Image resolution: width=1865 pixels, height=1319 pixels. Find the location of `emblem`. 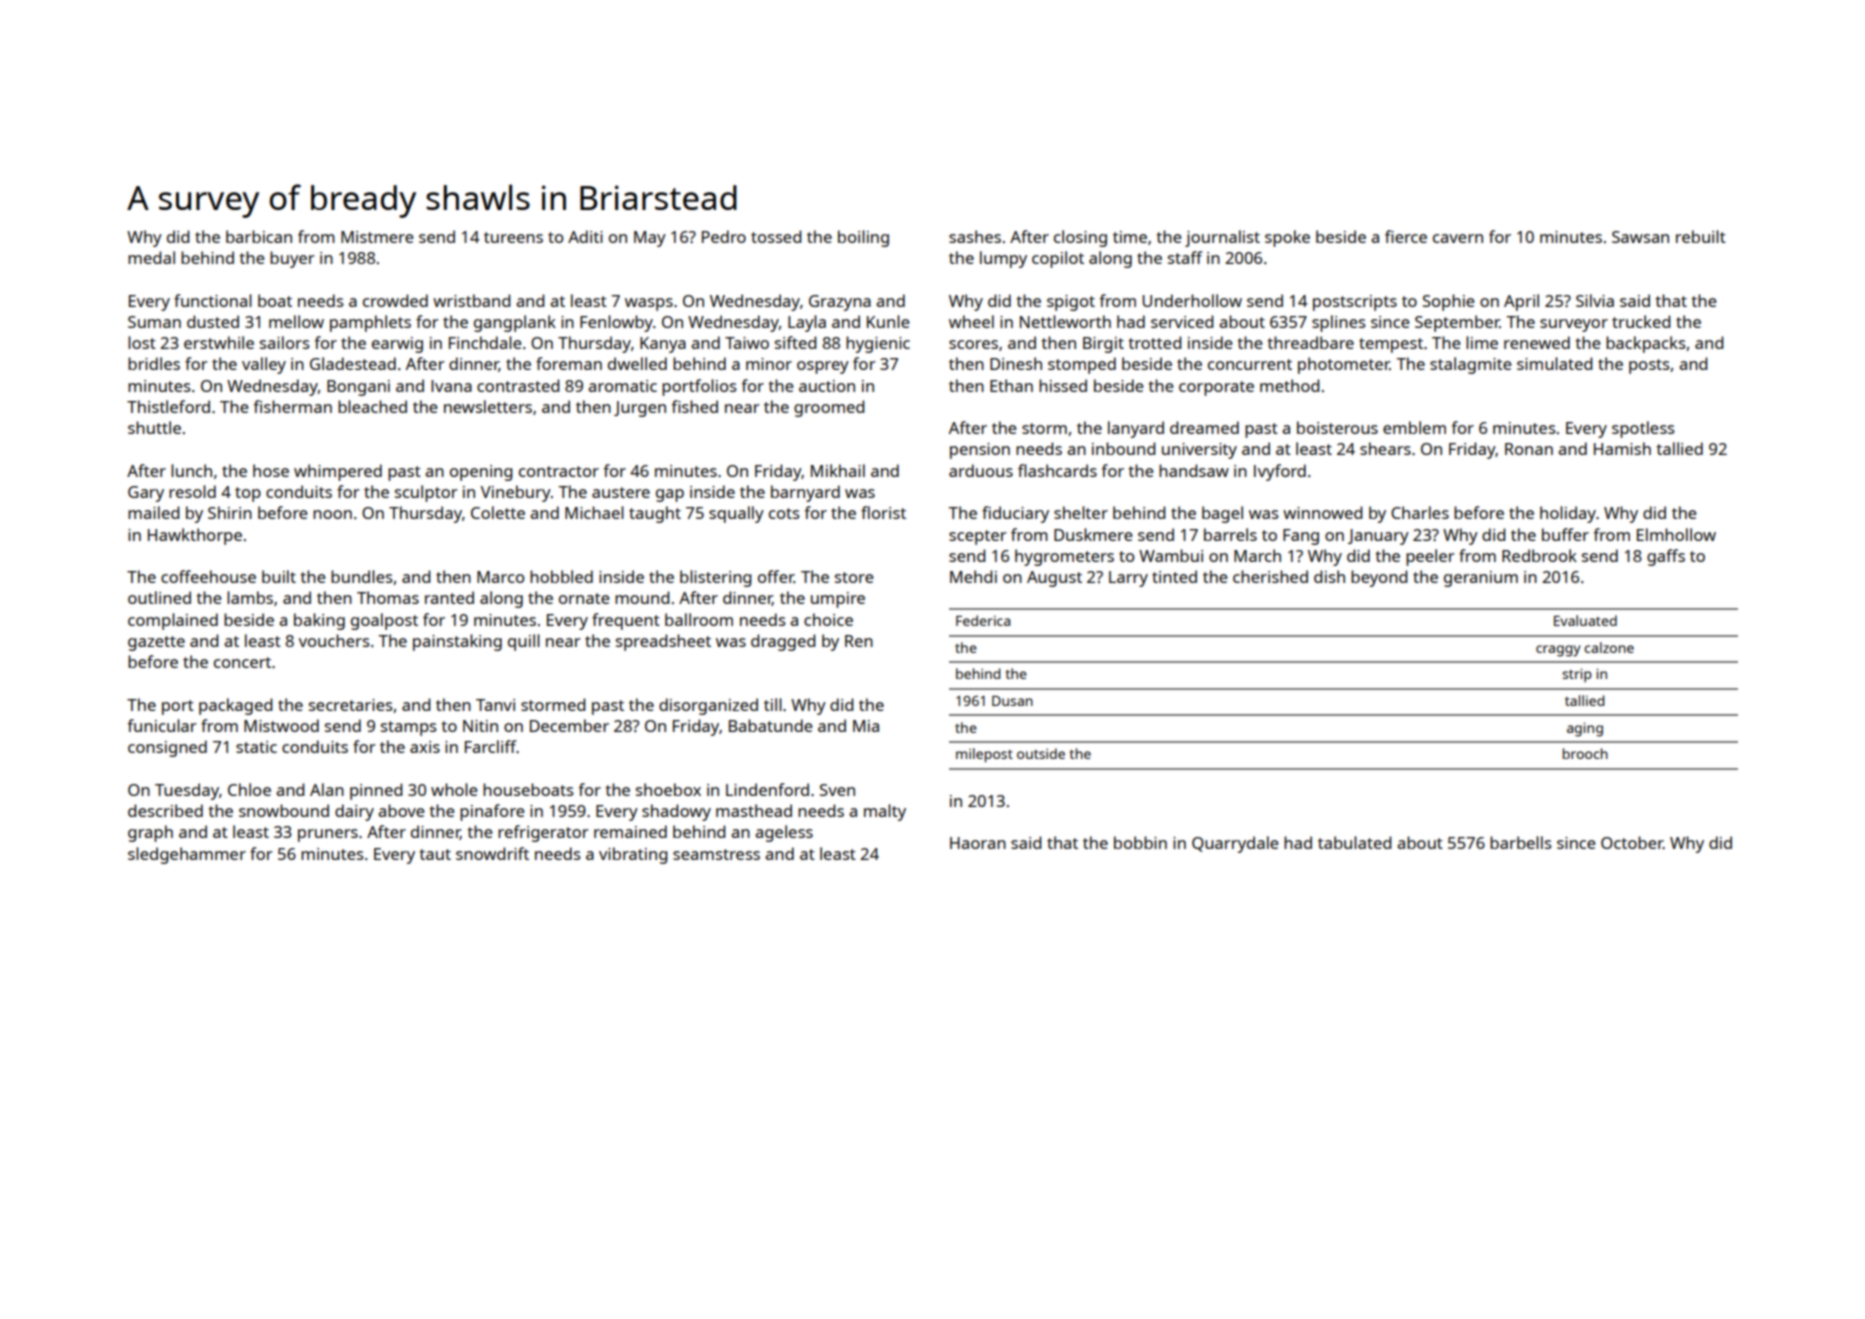

emblem is located at coordinates (1414, 427).
